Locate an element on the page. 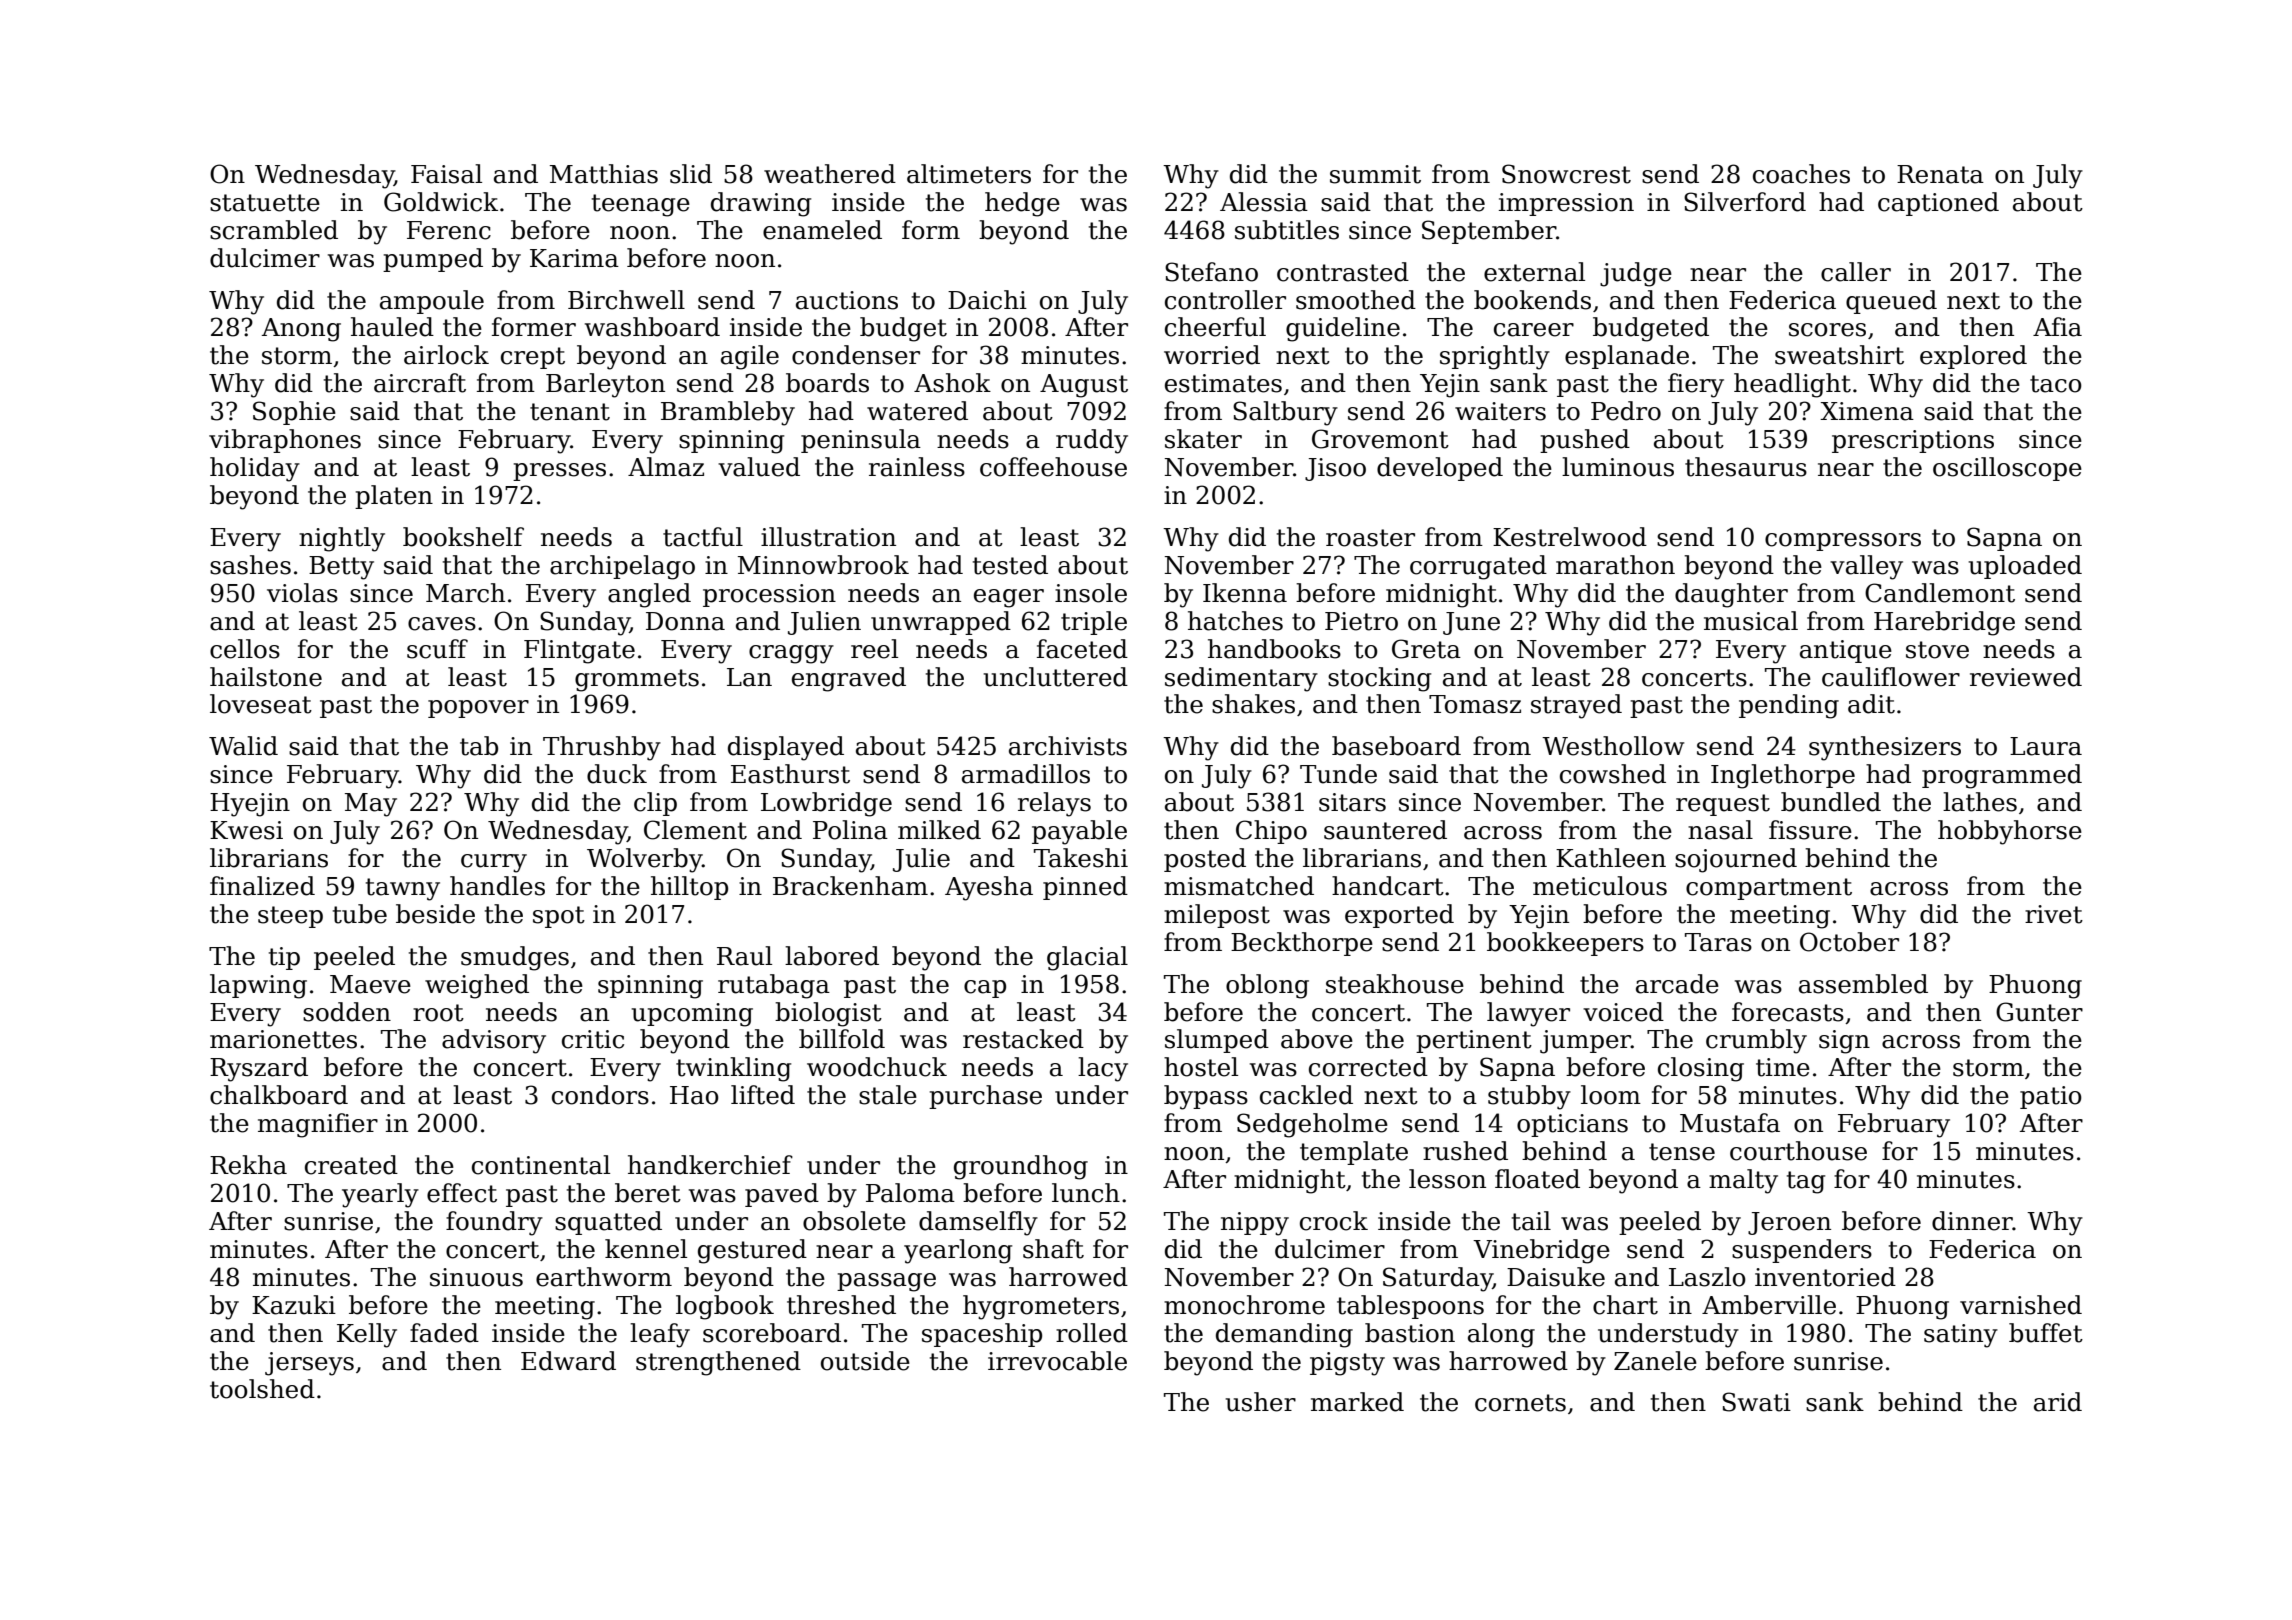  Stefano is located at coordinates (1211, 272).
